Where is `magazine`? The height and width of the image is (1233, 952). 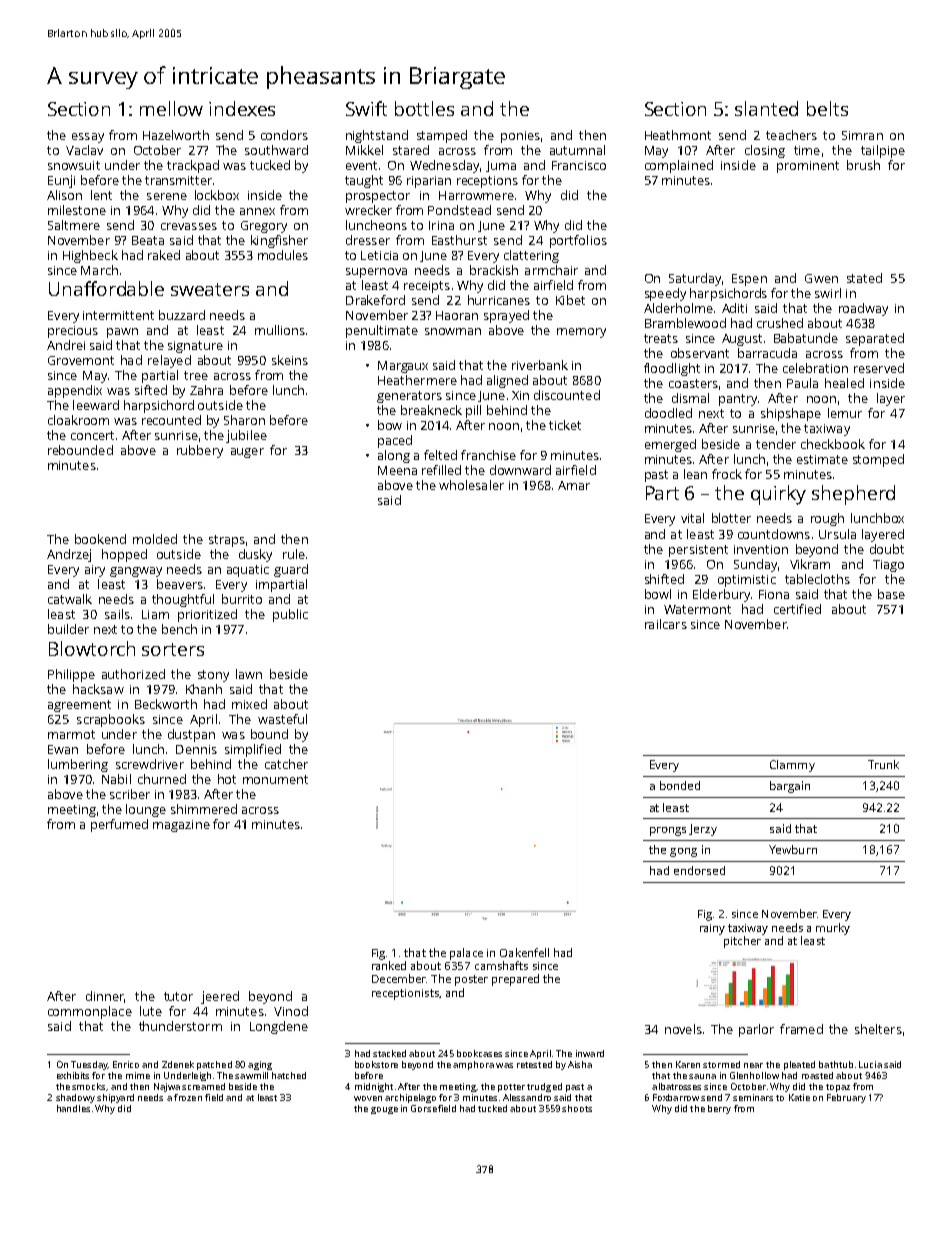 magazine is located at coordinates (181, 826).
